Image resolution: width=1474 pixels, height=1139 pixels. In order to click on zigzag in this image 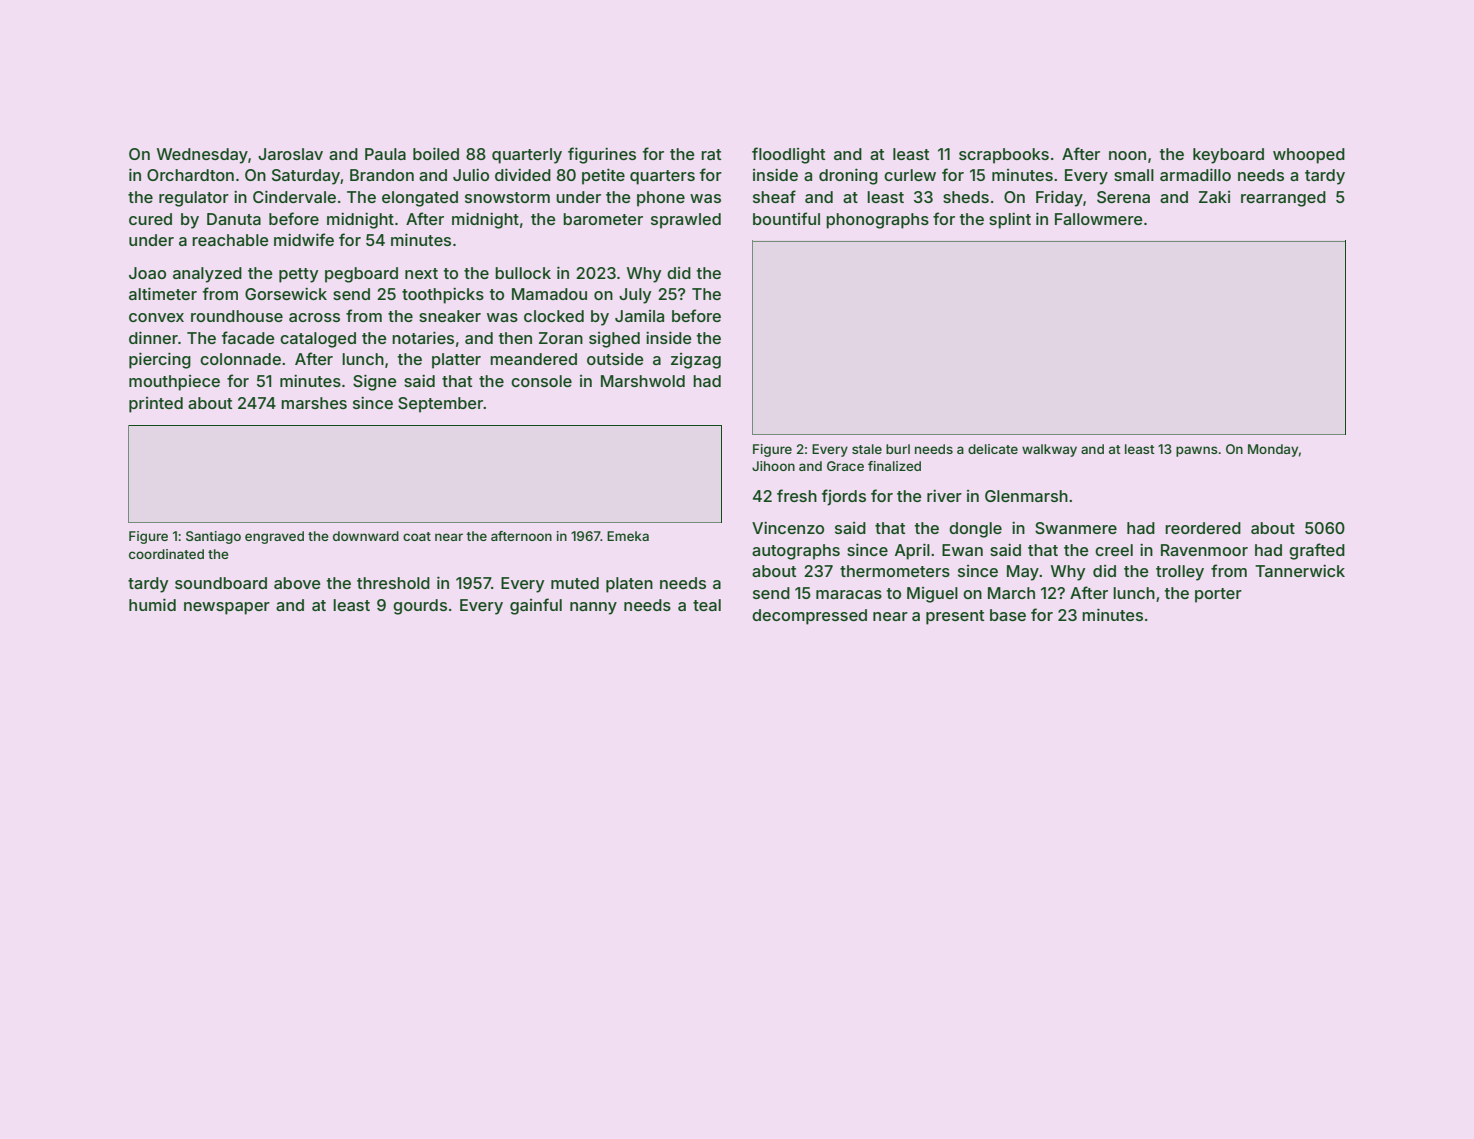, I will do `click(696, 361)`.
